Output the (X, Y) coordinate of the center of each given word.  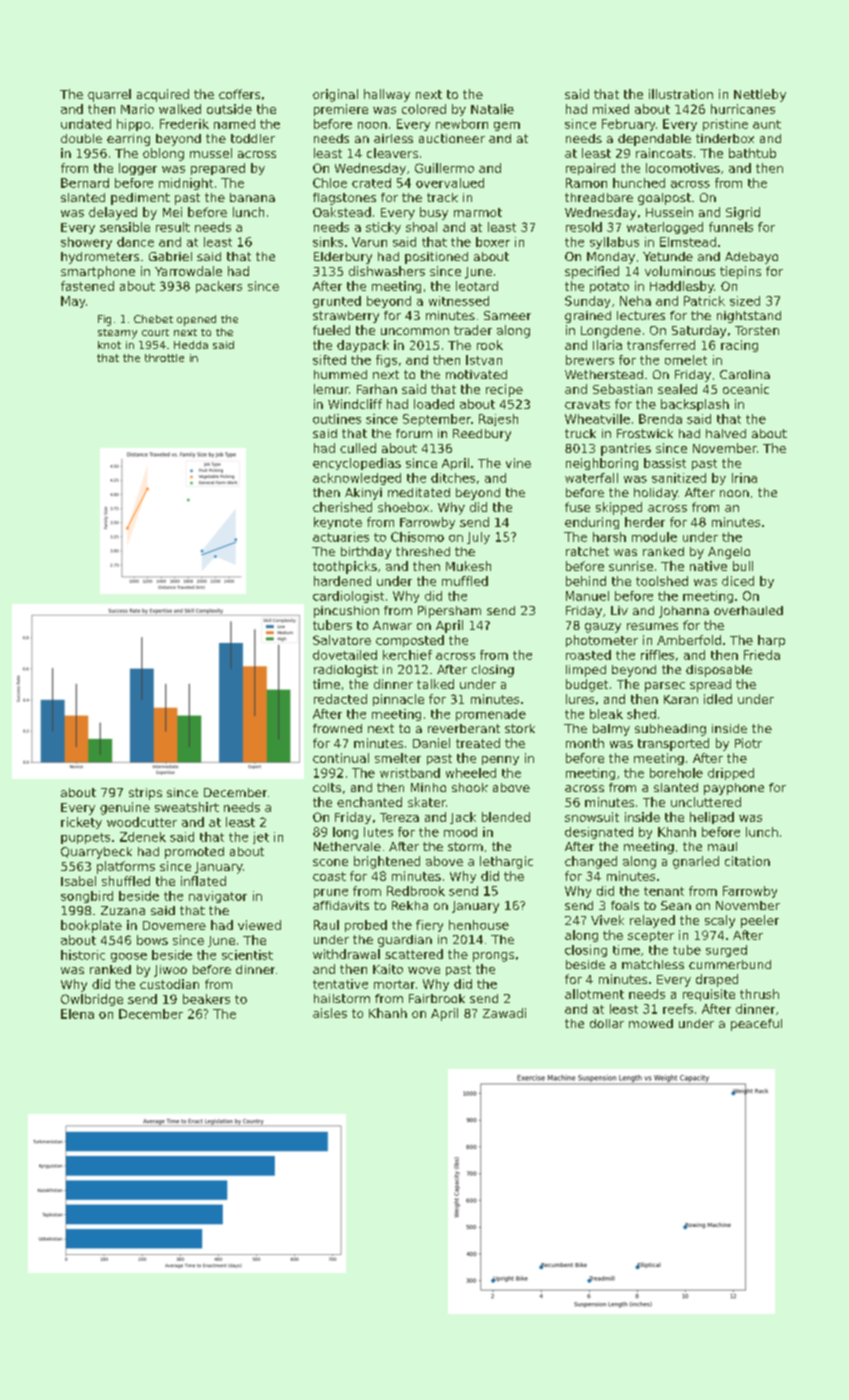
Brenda (660, 419)
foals (625, 905)
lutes (378, 832)
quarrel (109, 95)
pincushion (346, 612)
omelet (686, 360)
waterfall (591, 478)
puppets (85, 838)
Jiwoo (170, 971)
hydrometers (100, 258)
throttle (164, 358)
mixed (611, 109)
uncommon (415, 331)
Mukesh (468, 566)
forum (414, 433)
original (335, 95)
